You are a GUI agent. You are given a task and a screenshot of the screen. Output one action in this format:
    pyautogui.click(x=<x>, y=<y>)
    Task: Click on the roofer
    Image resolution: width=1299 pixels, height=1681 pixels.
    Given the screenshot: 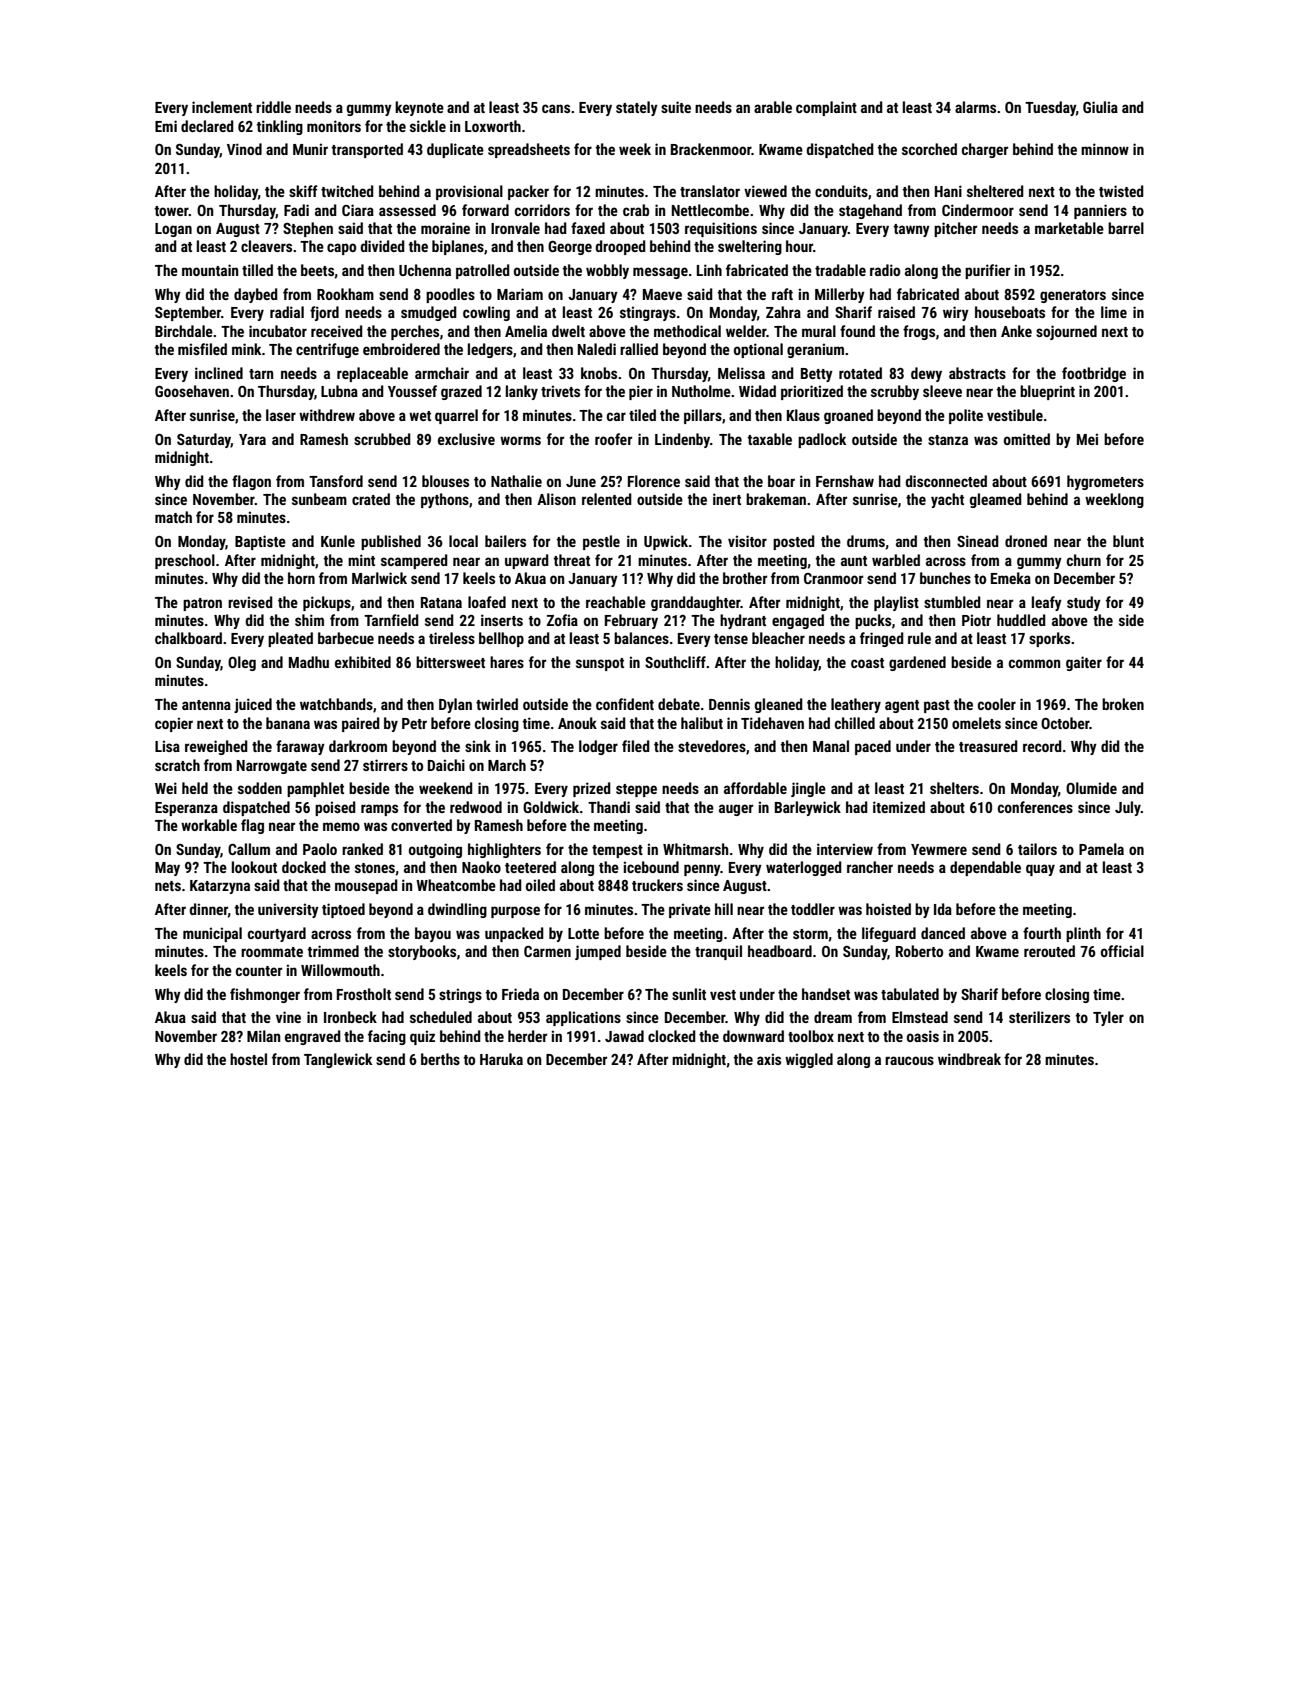 What is the action you would take?
    pyautogui.click(x=613, y=439)
